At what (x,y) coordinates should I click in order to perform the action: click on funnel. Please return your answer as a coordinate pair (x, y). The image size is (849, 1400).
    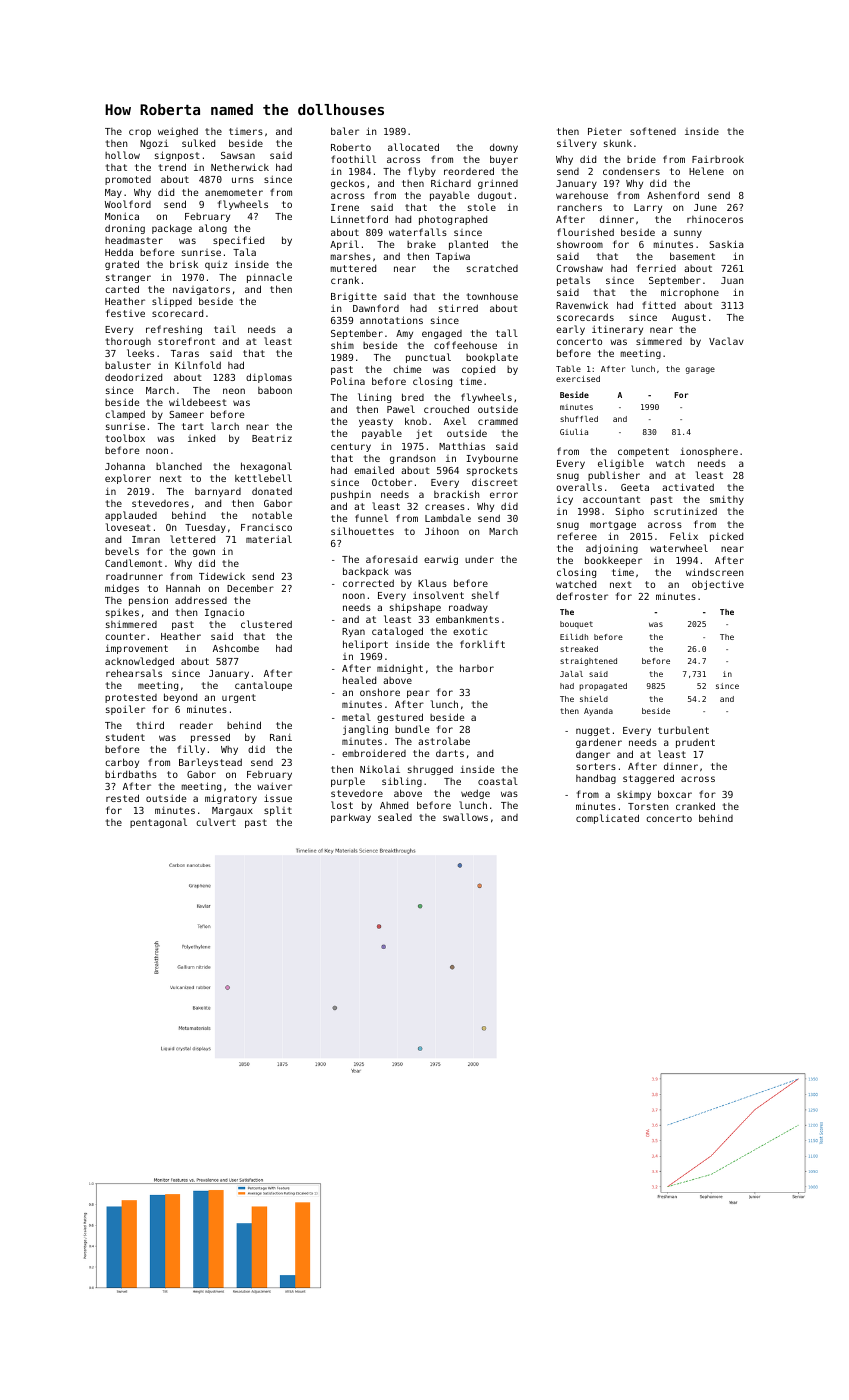
    Looking at the image, I should click on (371, 518).
